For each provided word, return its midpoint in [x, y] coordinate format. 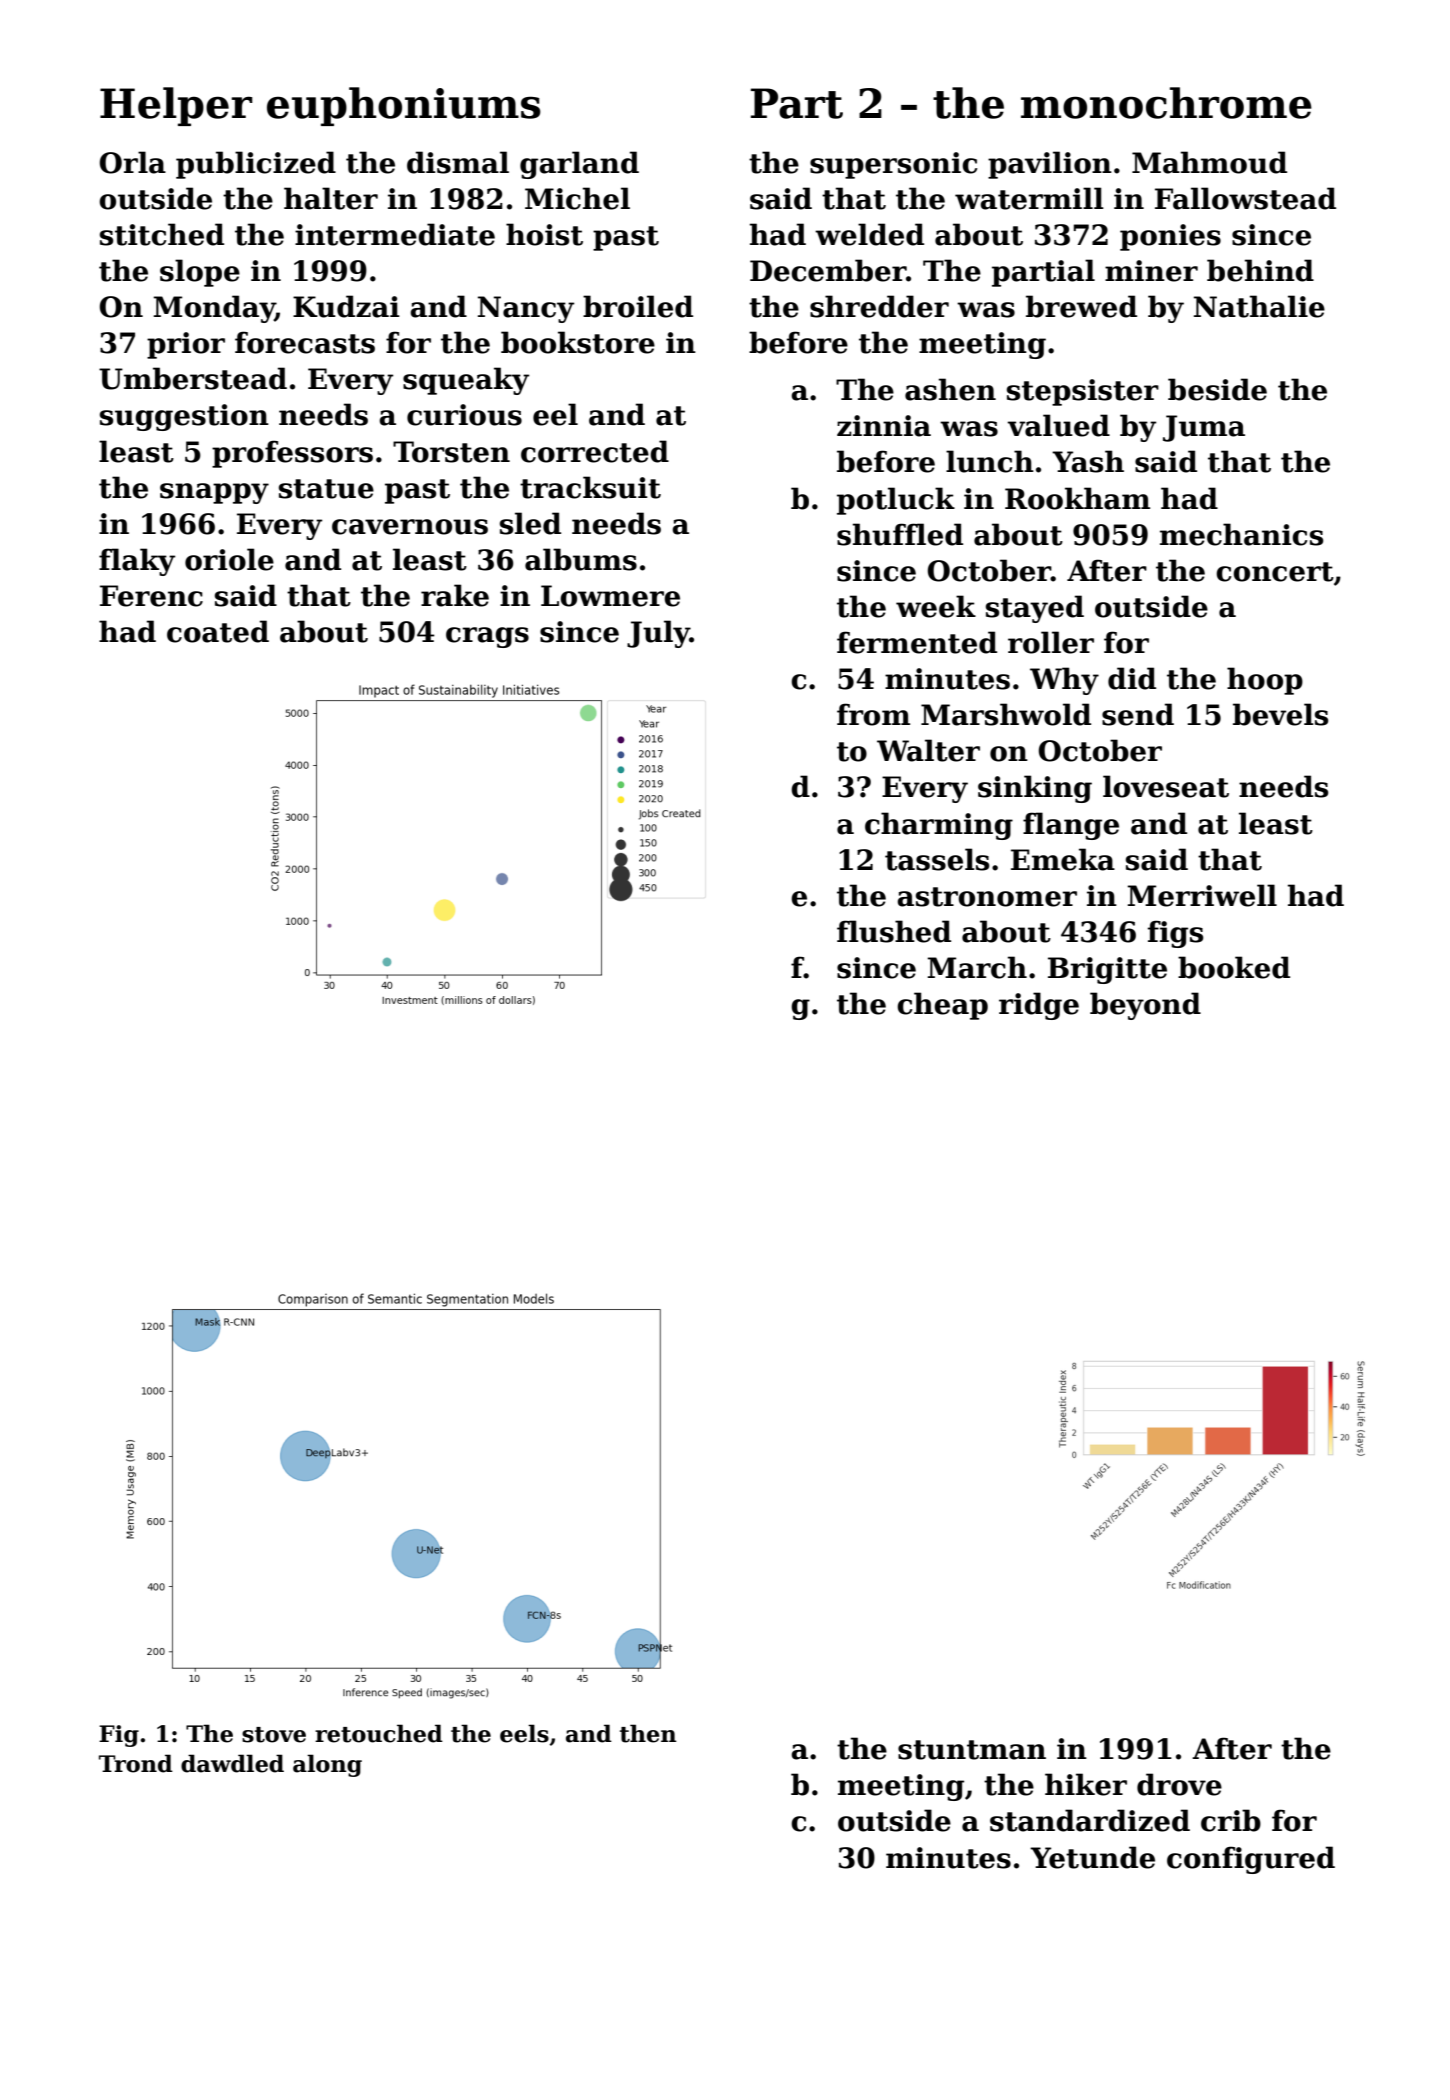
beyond [1145, 1006]
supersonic [893, 165]
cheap [942, 1006]
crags [487, 637]
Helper [176, 106]
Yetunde [1092, 1857]
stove [274, 1735]
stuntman [972, 1750]
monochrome [1166, 103]
